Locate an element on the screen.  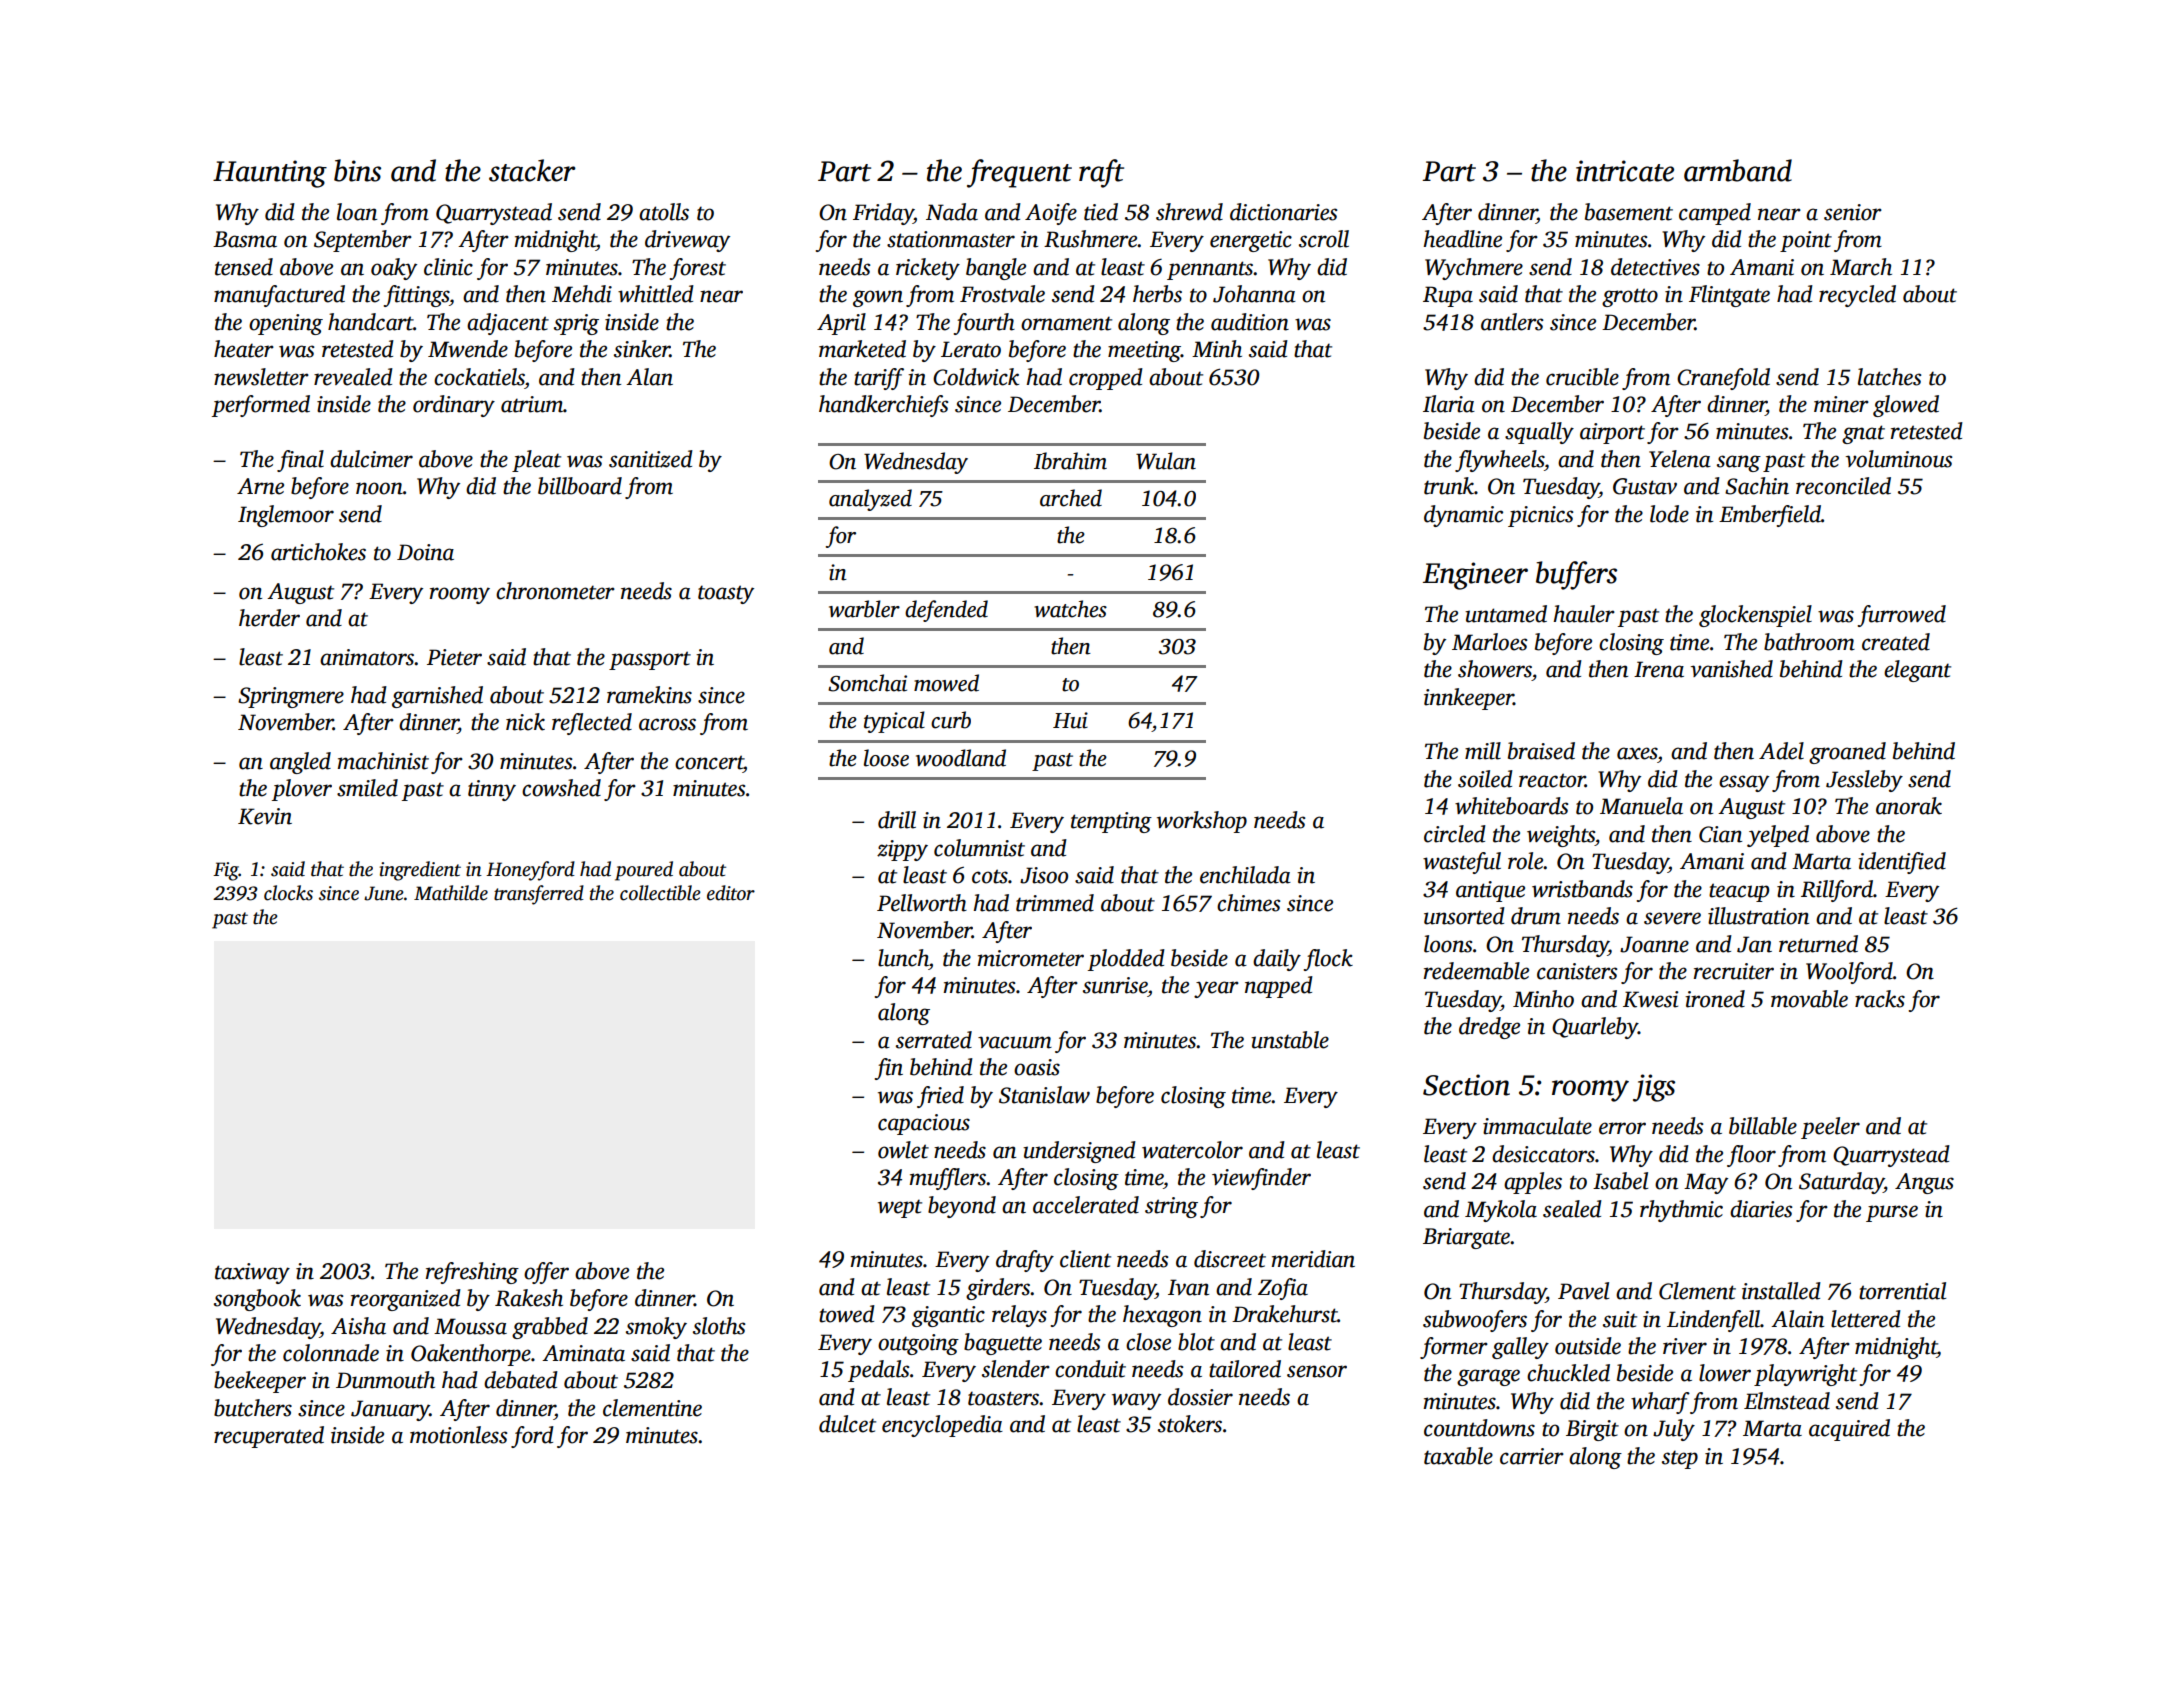
groaned is located at coordinates (1847, 753).
